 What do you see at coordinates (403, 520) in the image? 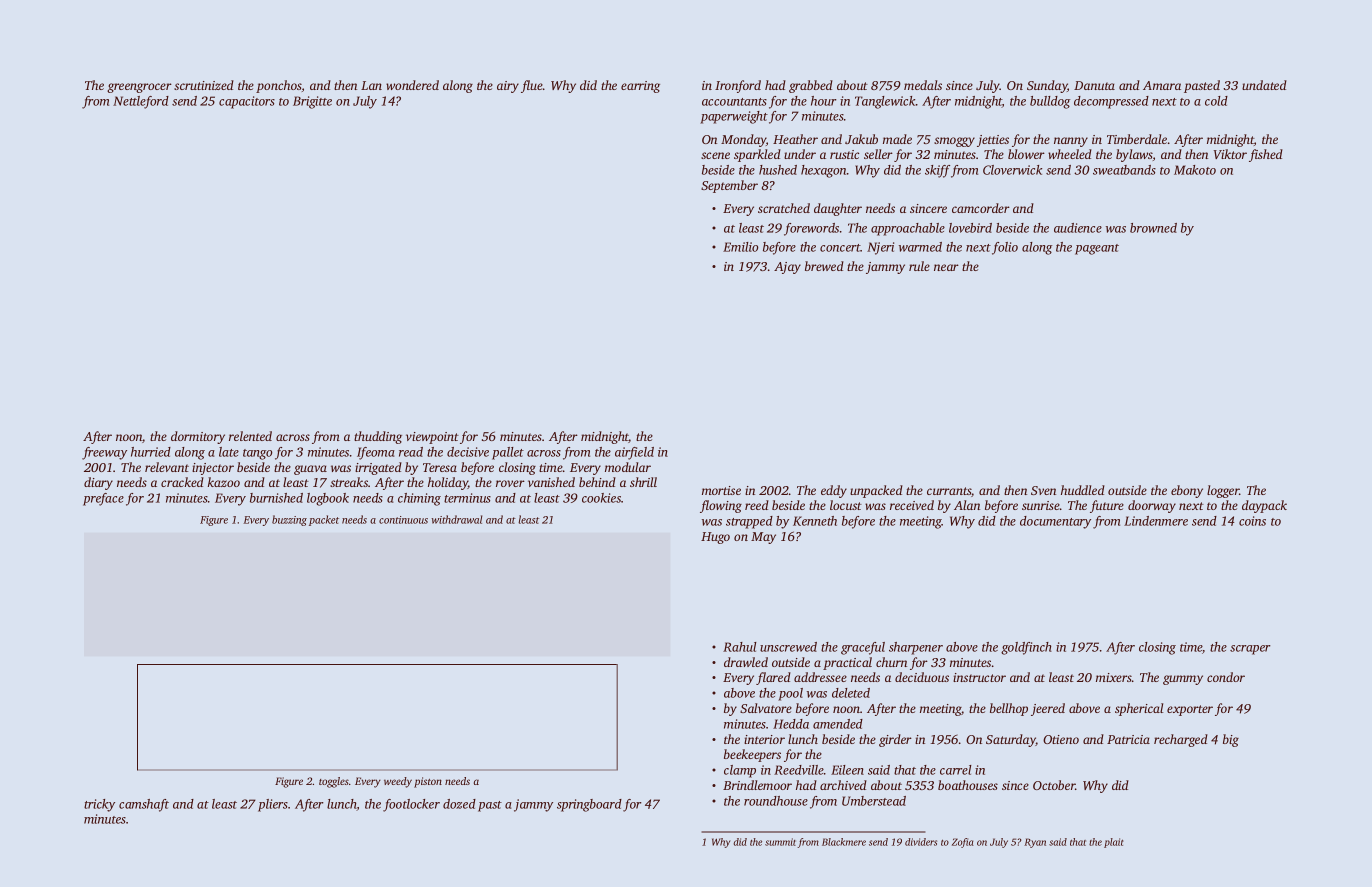
I see `continuous` at bounding box center [403, 520].
